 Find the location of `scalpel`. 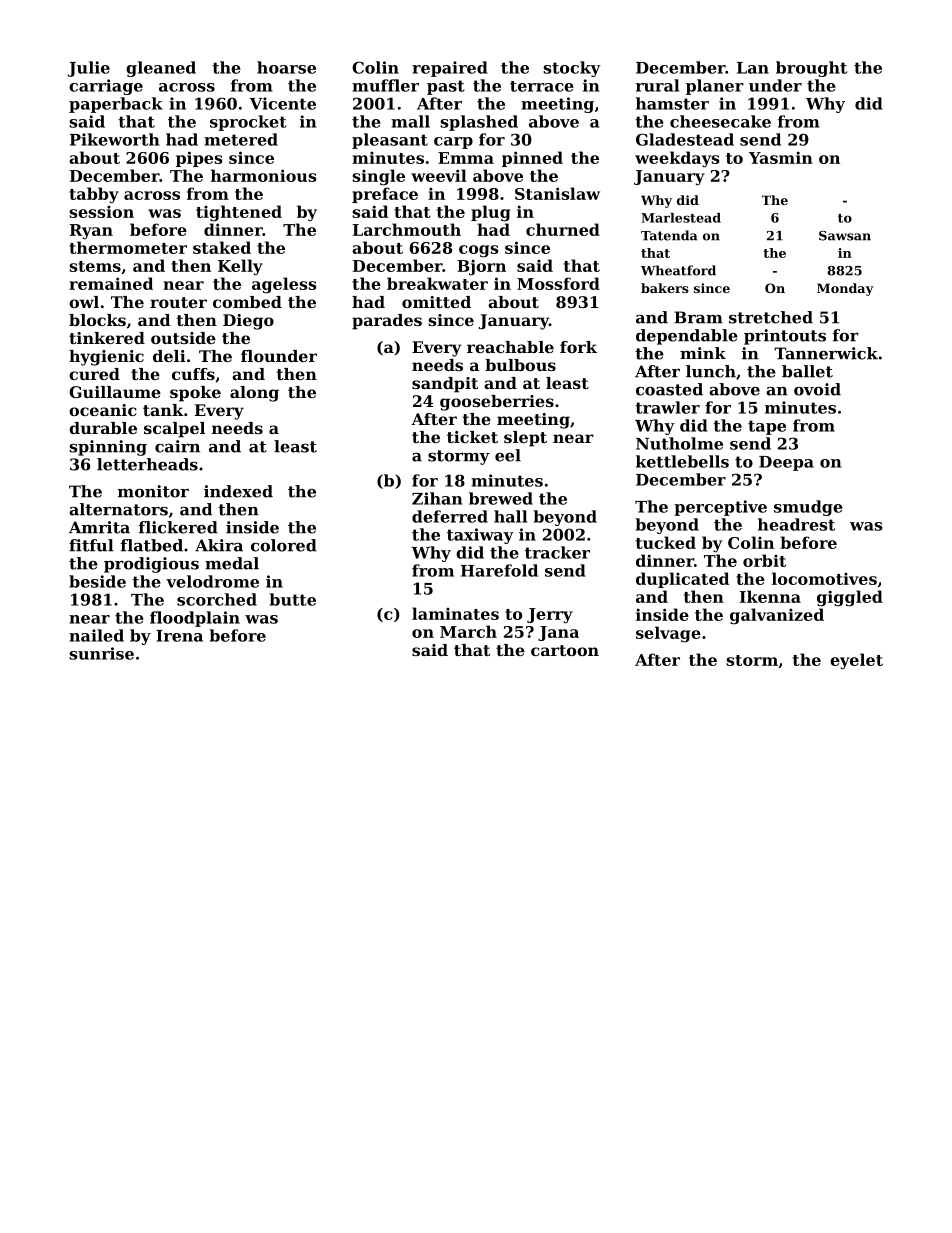

scalpel is located at coordinates (174, 430).
